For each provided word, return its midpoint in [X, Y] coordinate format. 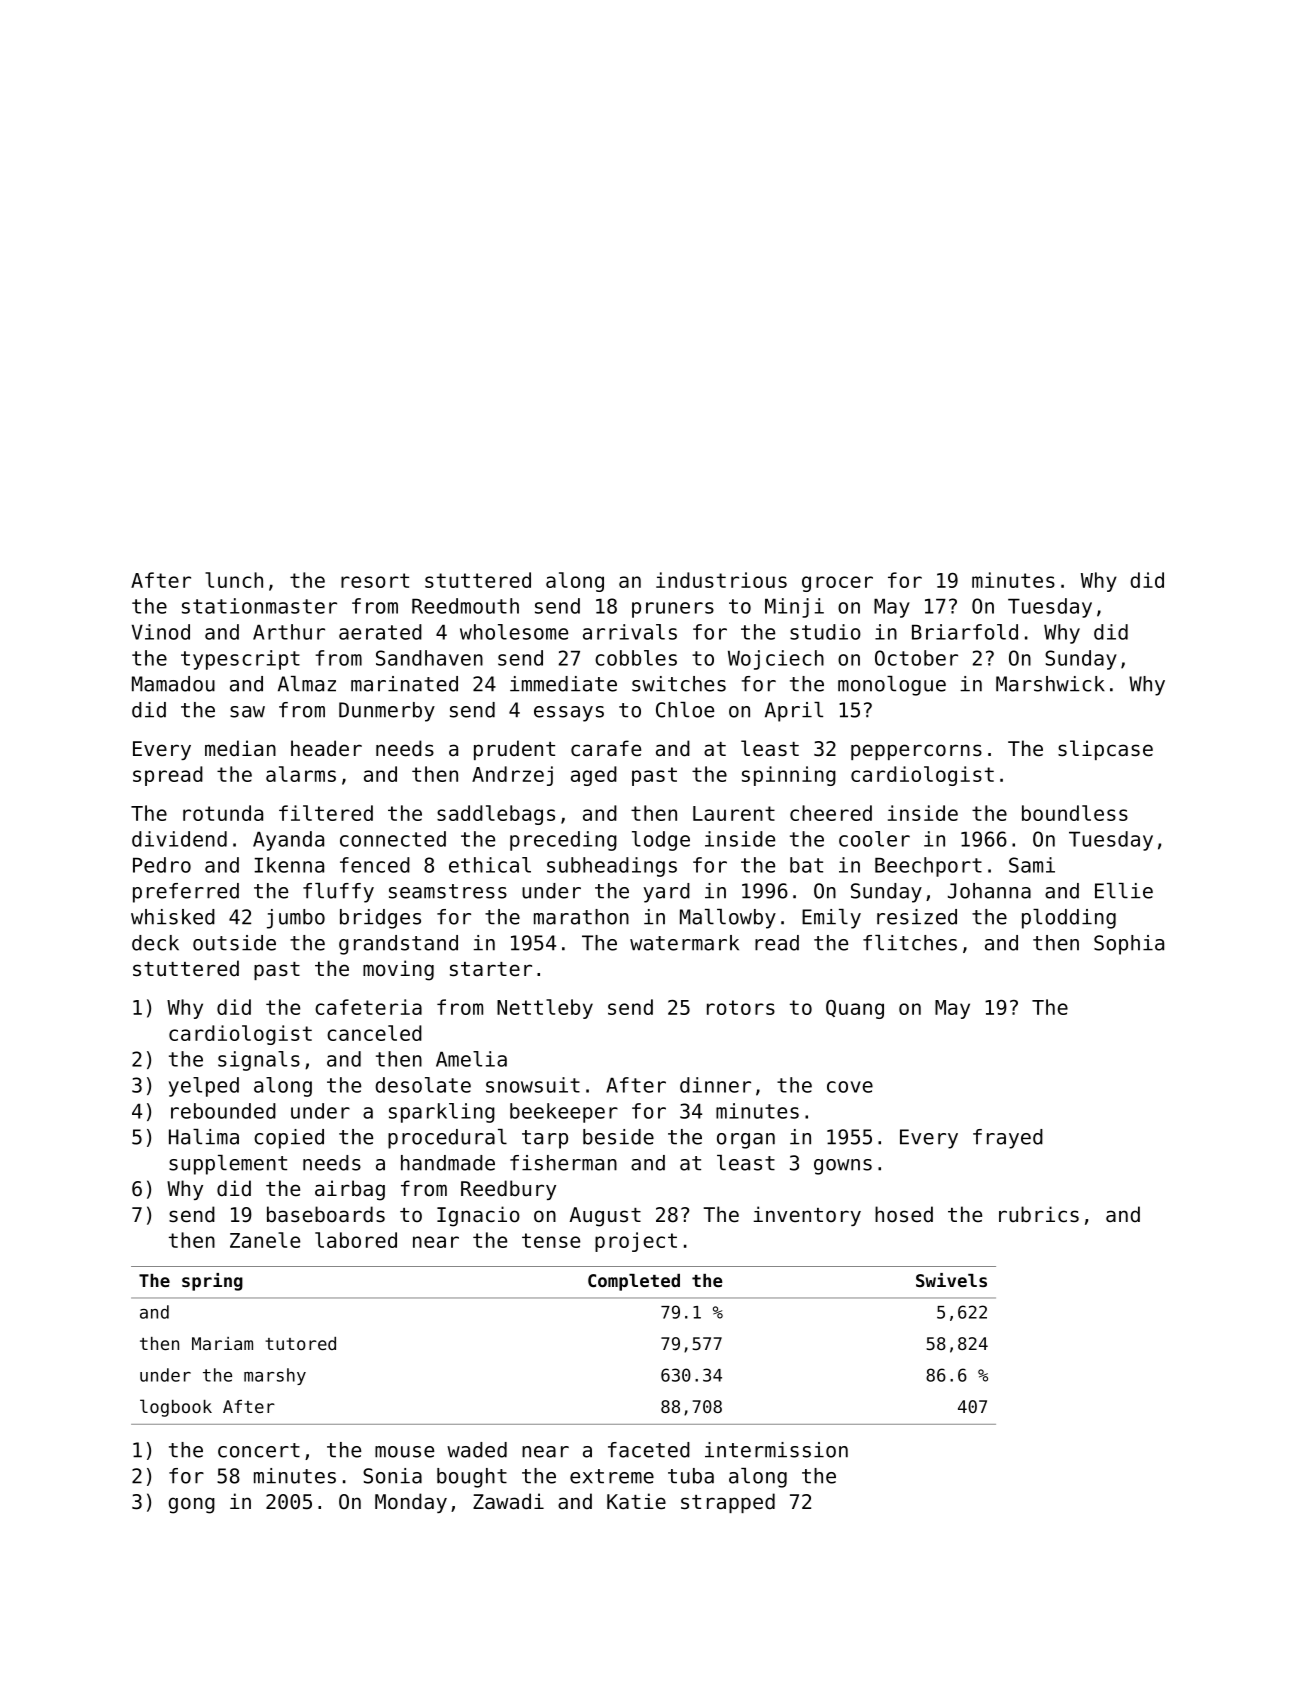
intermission [776, 1450]
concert [259, 1450]
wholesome [514, 632]
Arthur [289, 632]
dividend [179, 839]
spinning [789, 776]
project [636, 1242]
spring [212, 1282]
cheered [831, 813]
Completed [634, 1282]
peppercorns [916, 752]
